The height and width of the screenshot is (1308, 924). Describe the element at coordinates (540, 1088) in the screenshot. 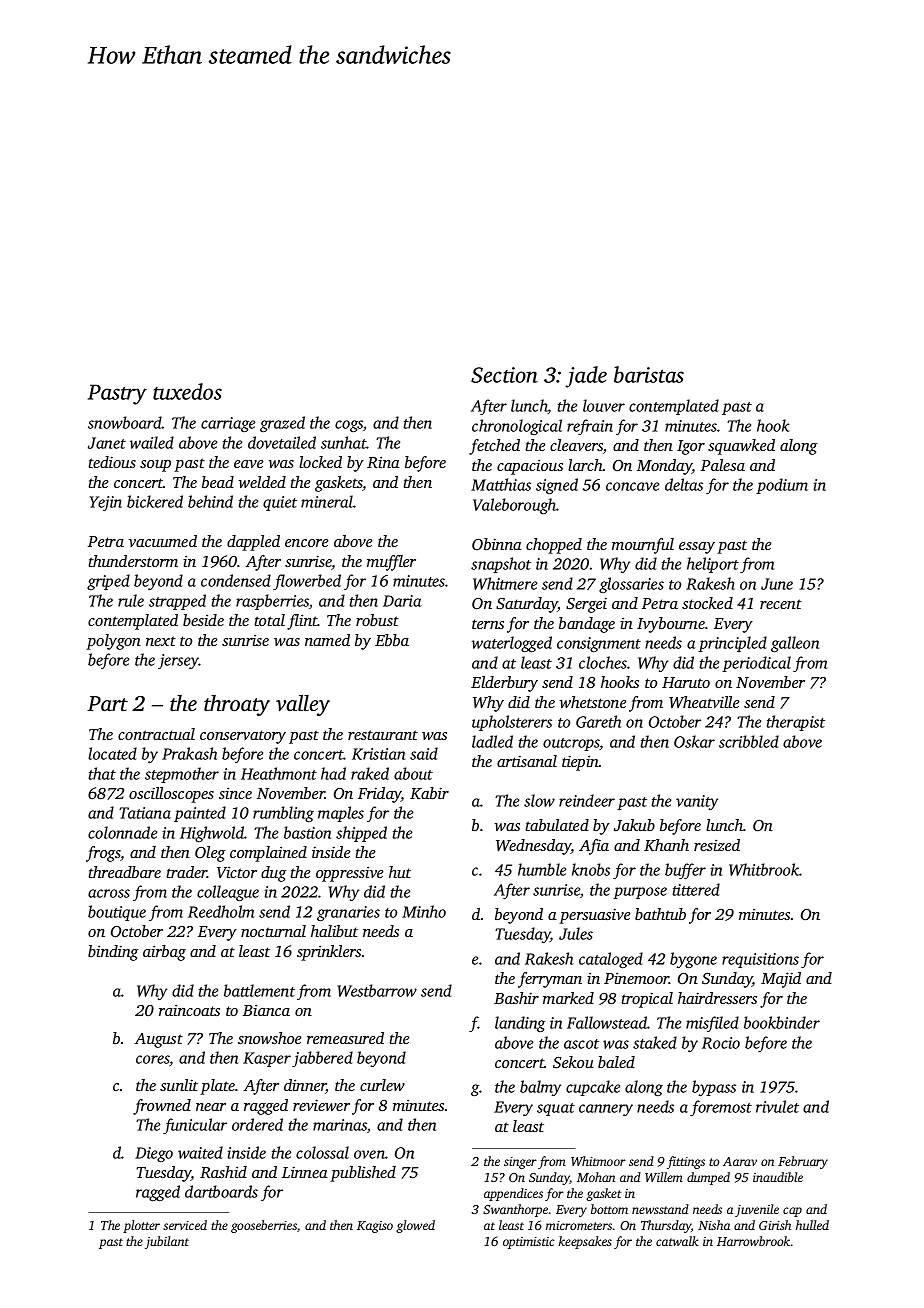

I see `balmy` at that location.
